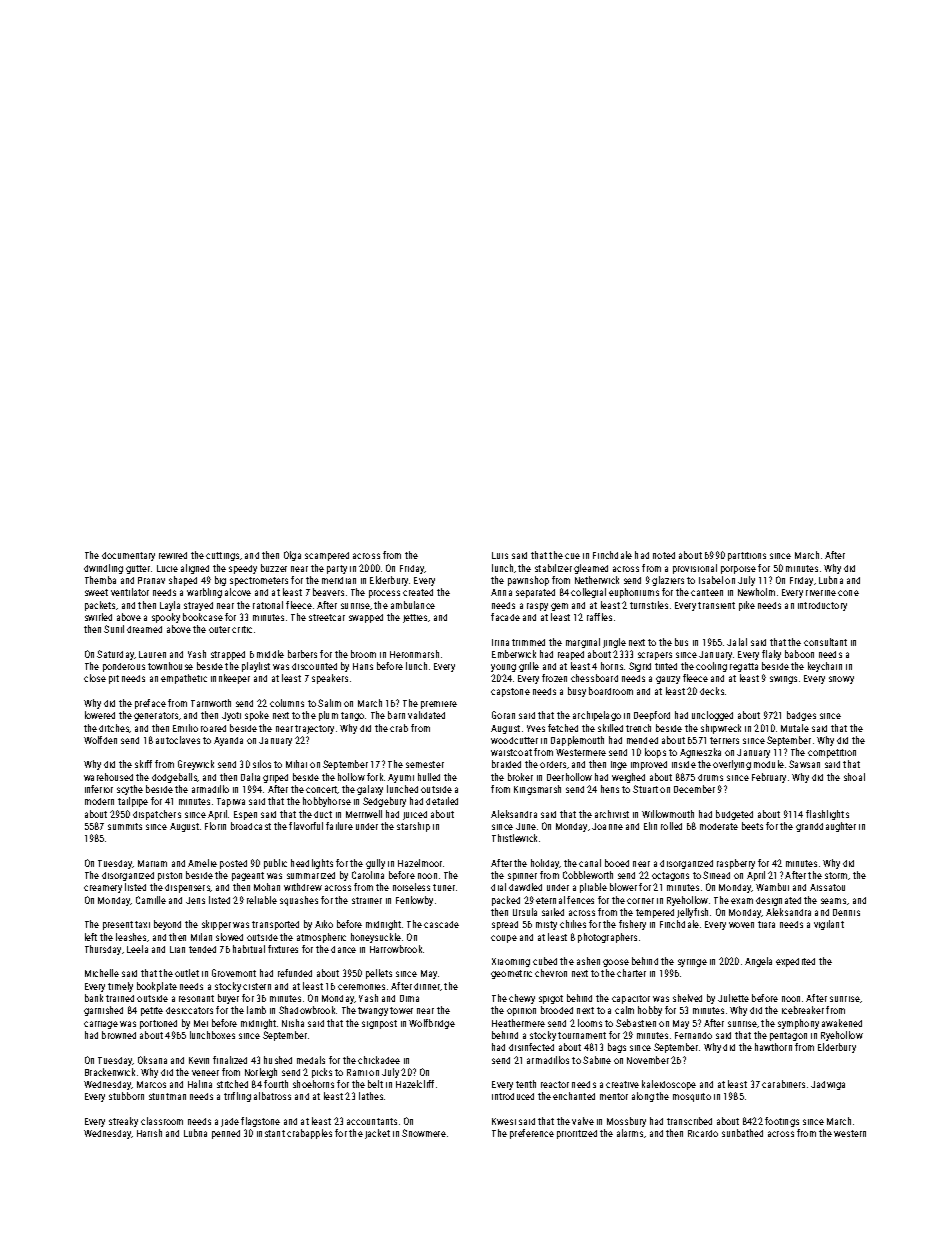 The width and height of the document is (952, 1233). I want to click on Lucie, so click(167, 568).
